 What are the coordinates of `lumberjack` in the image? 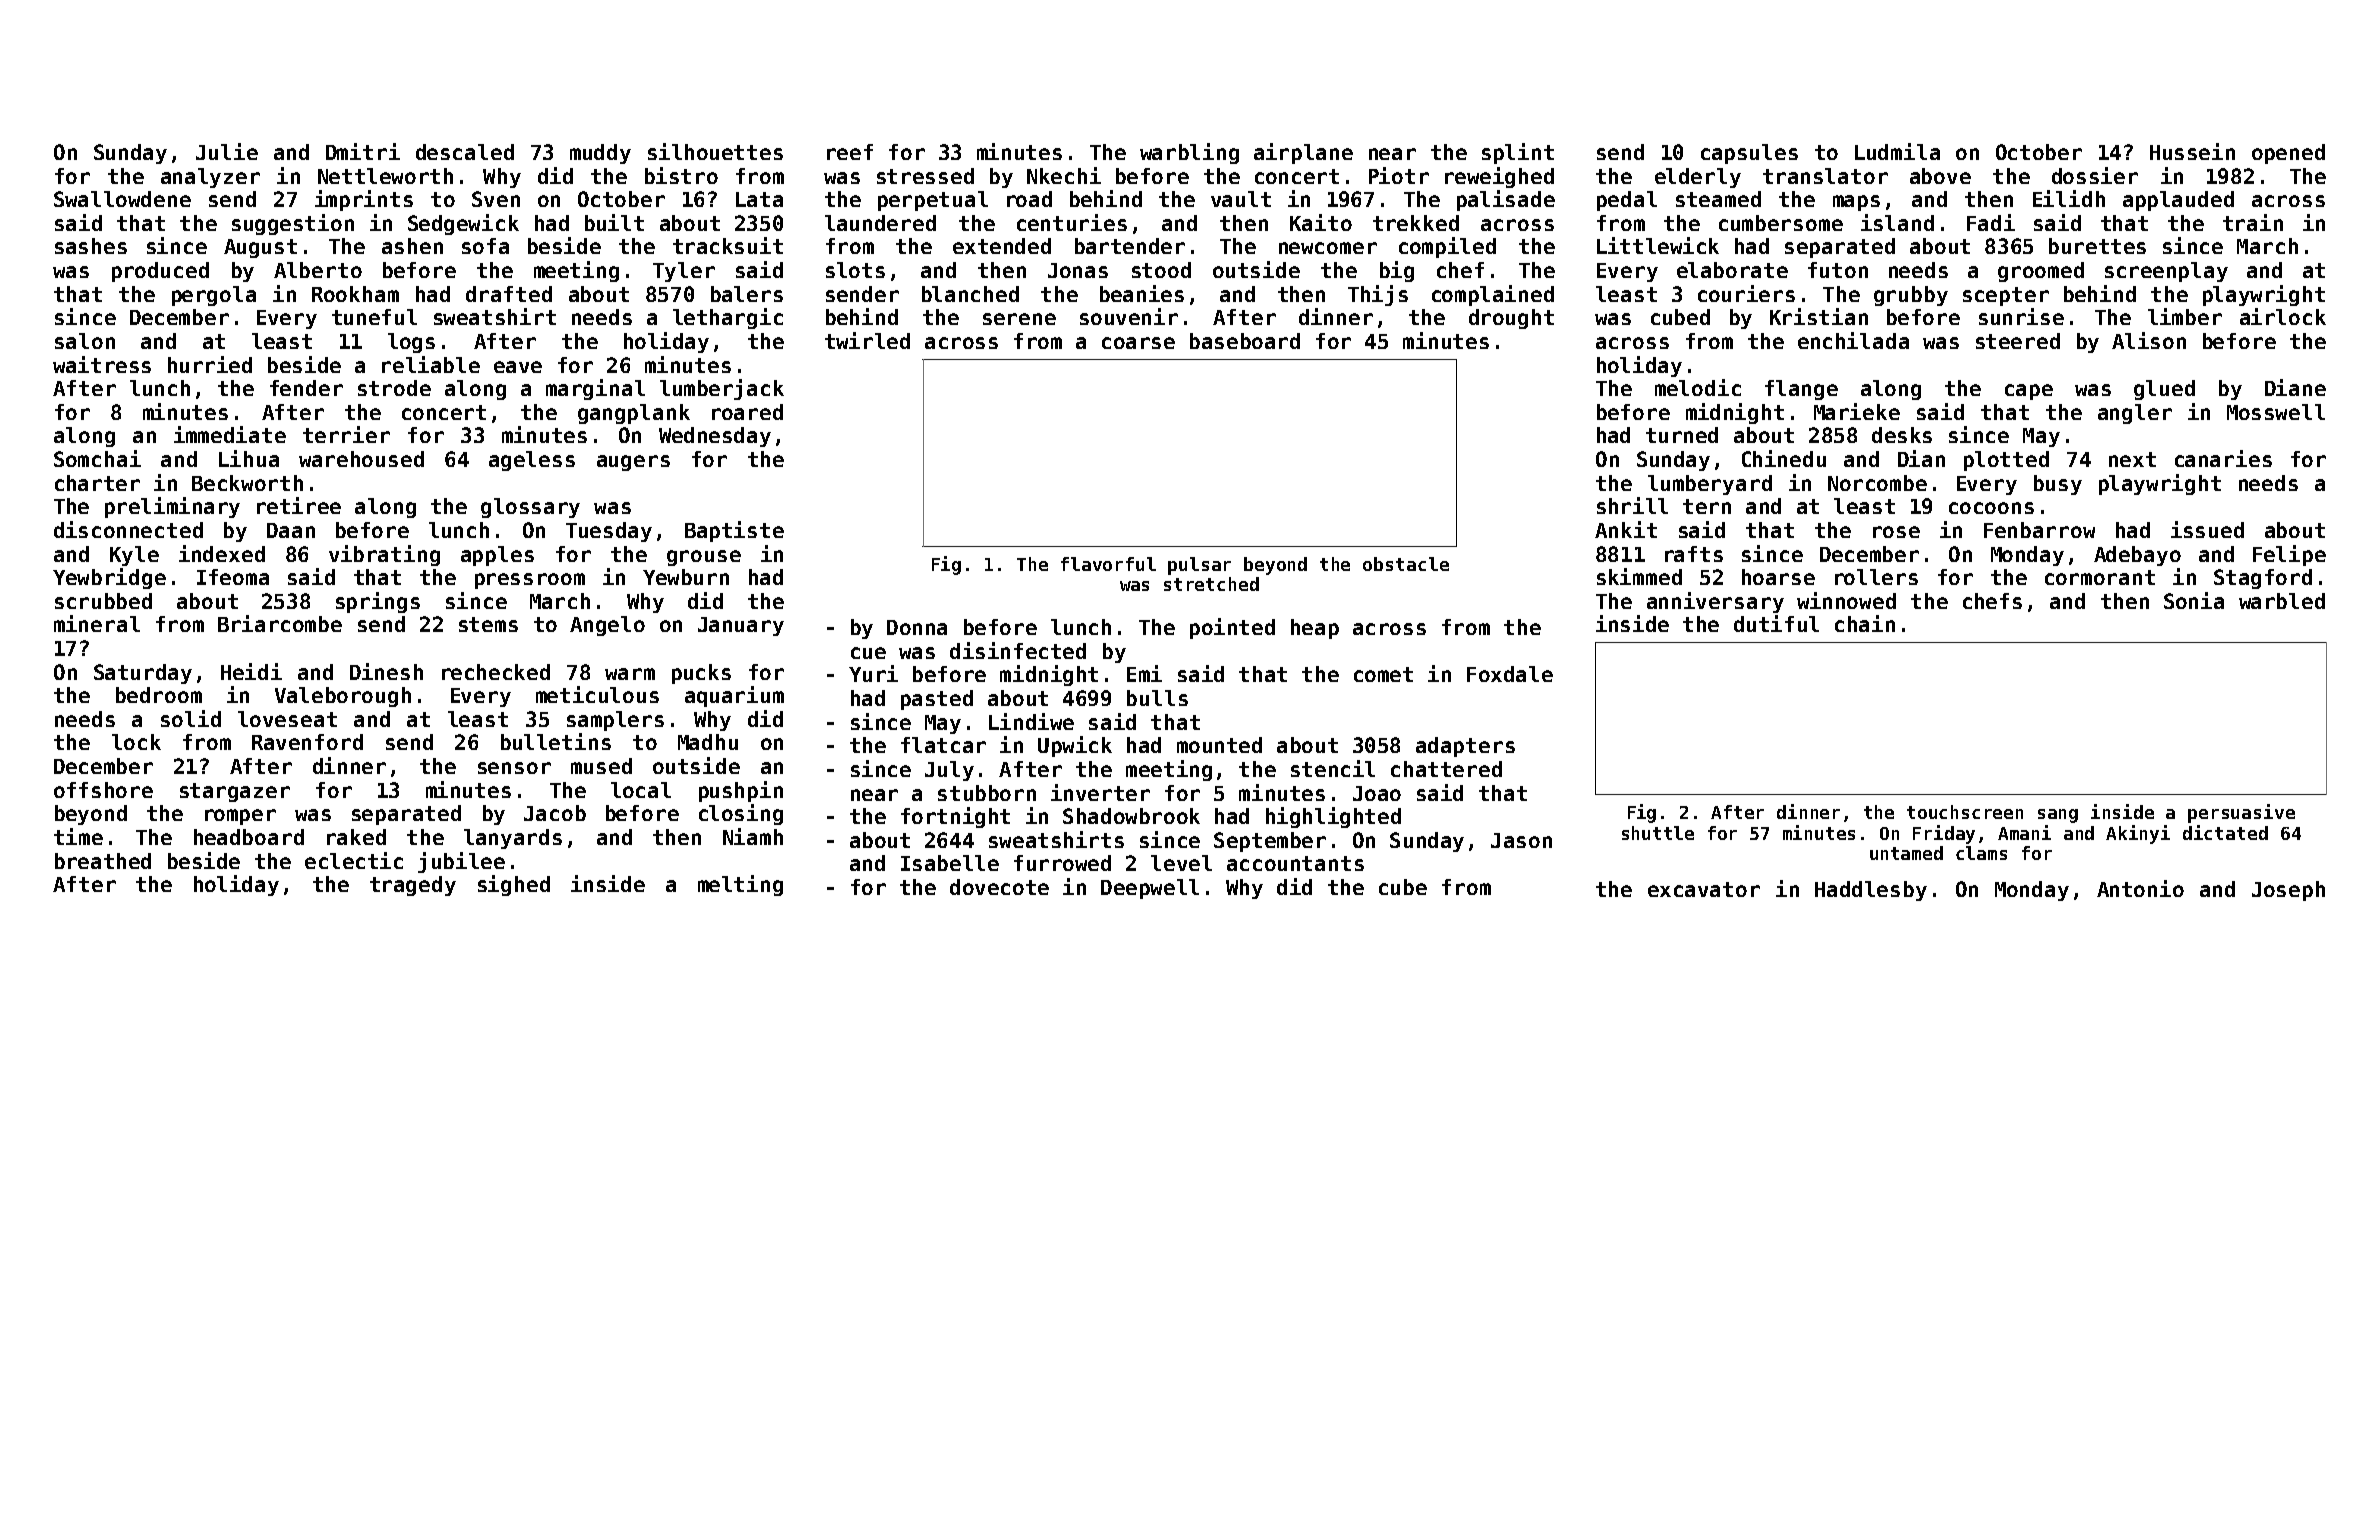 It's located at (722, 389).
